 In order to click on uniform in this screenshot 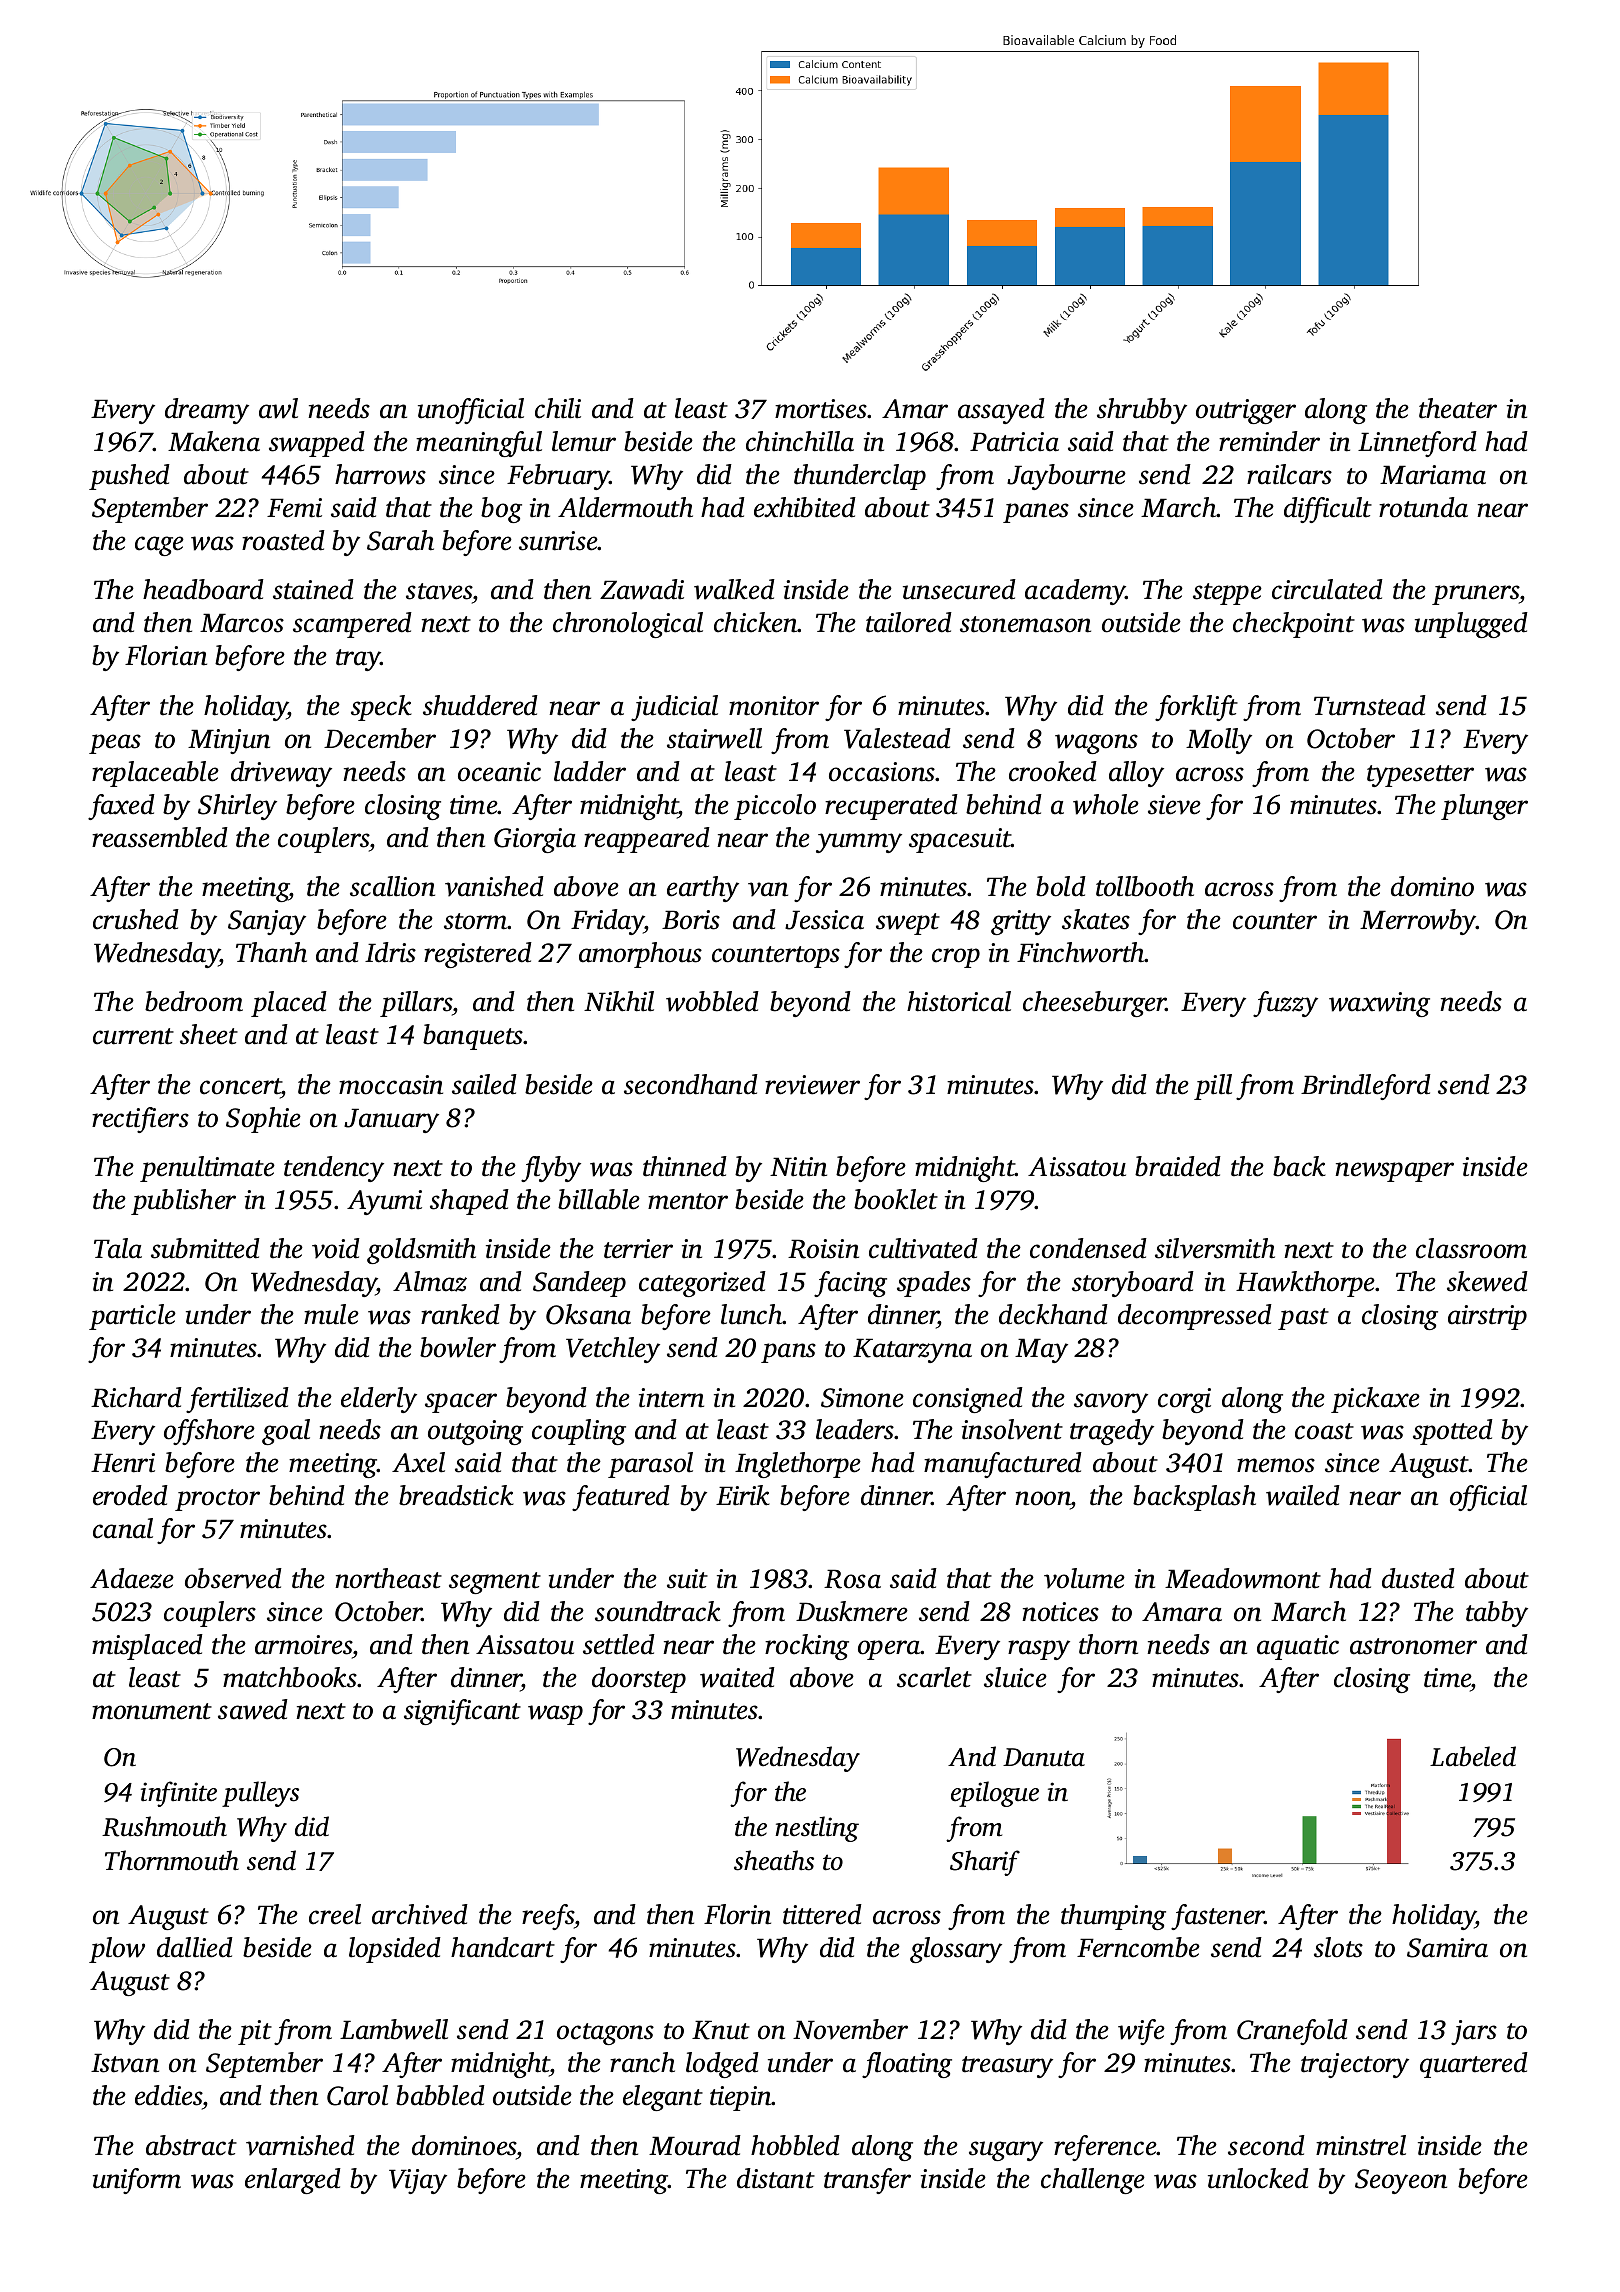, I will do `click(137, 2181)`.
